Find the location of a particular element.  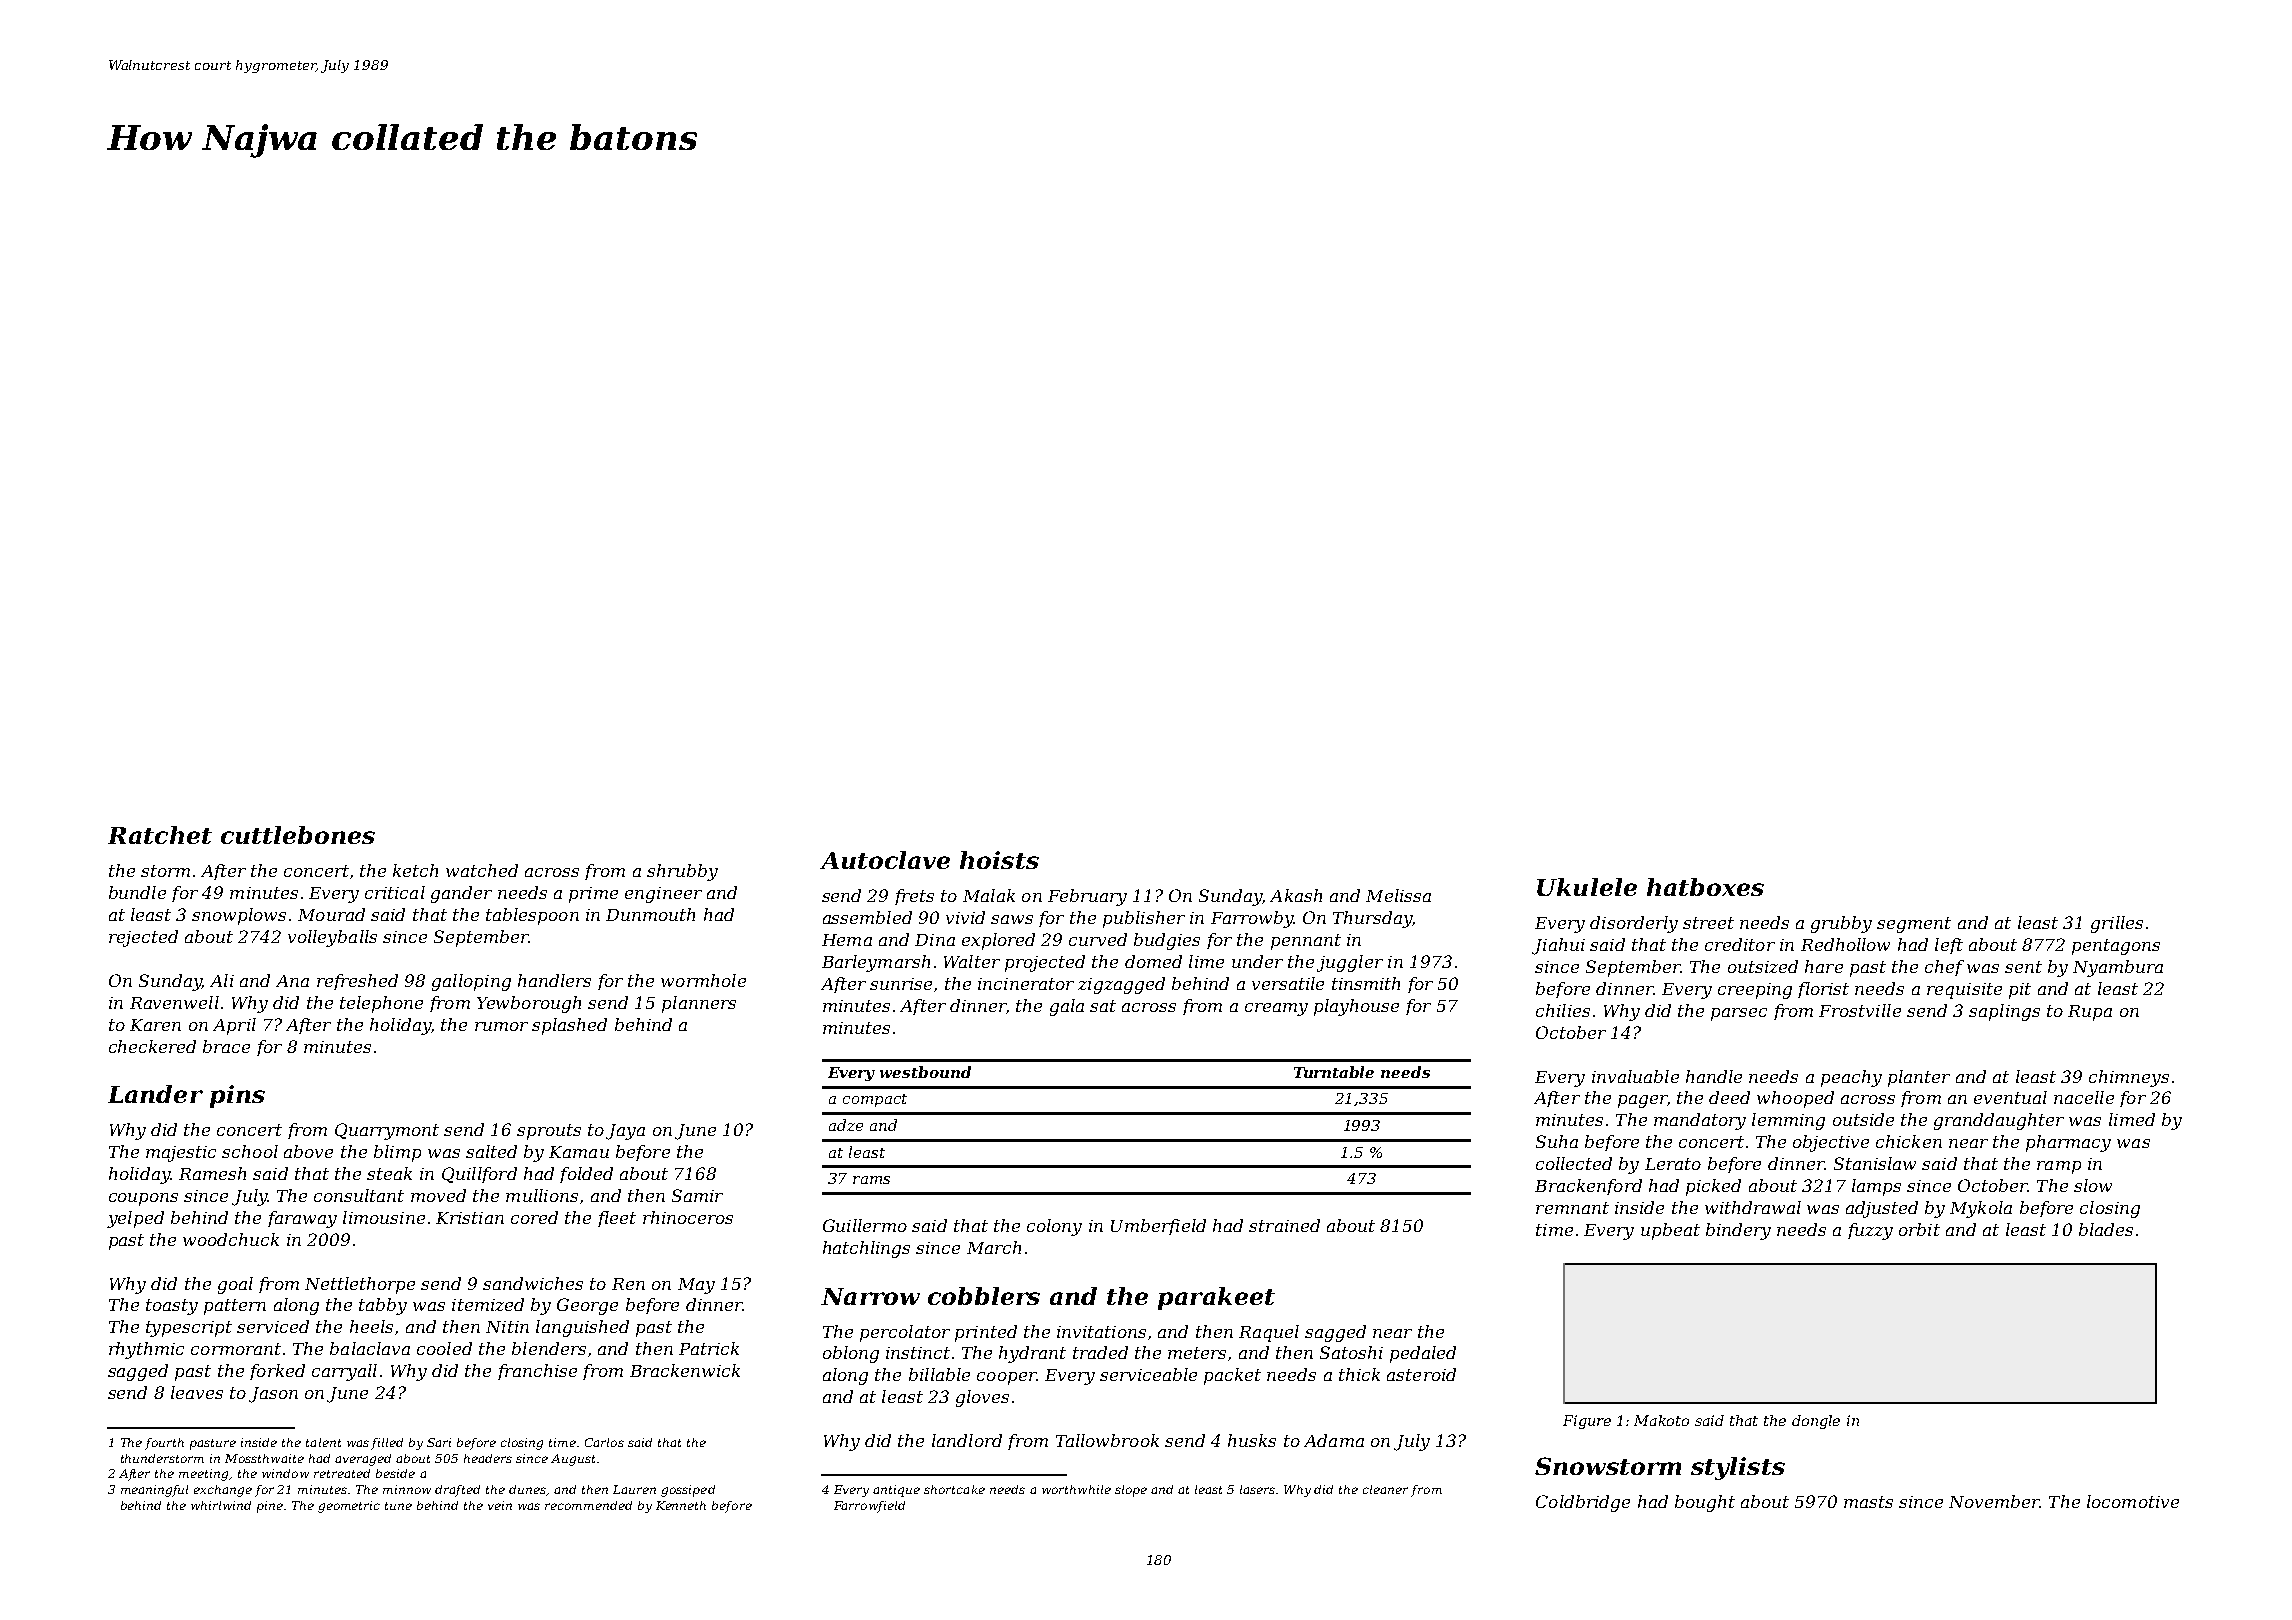

bundle is located at coordinates (137, 892).
